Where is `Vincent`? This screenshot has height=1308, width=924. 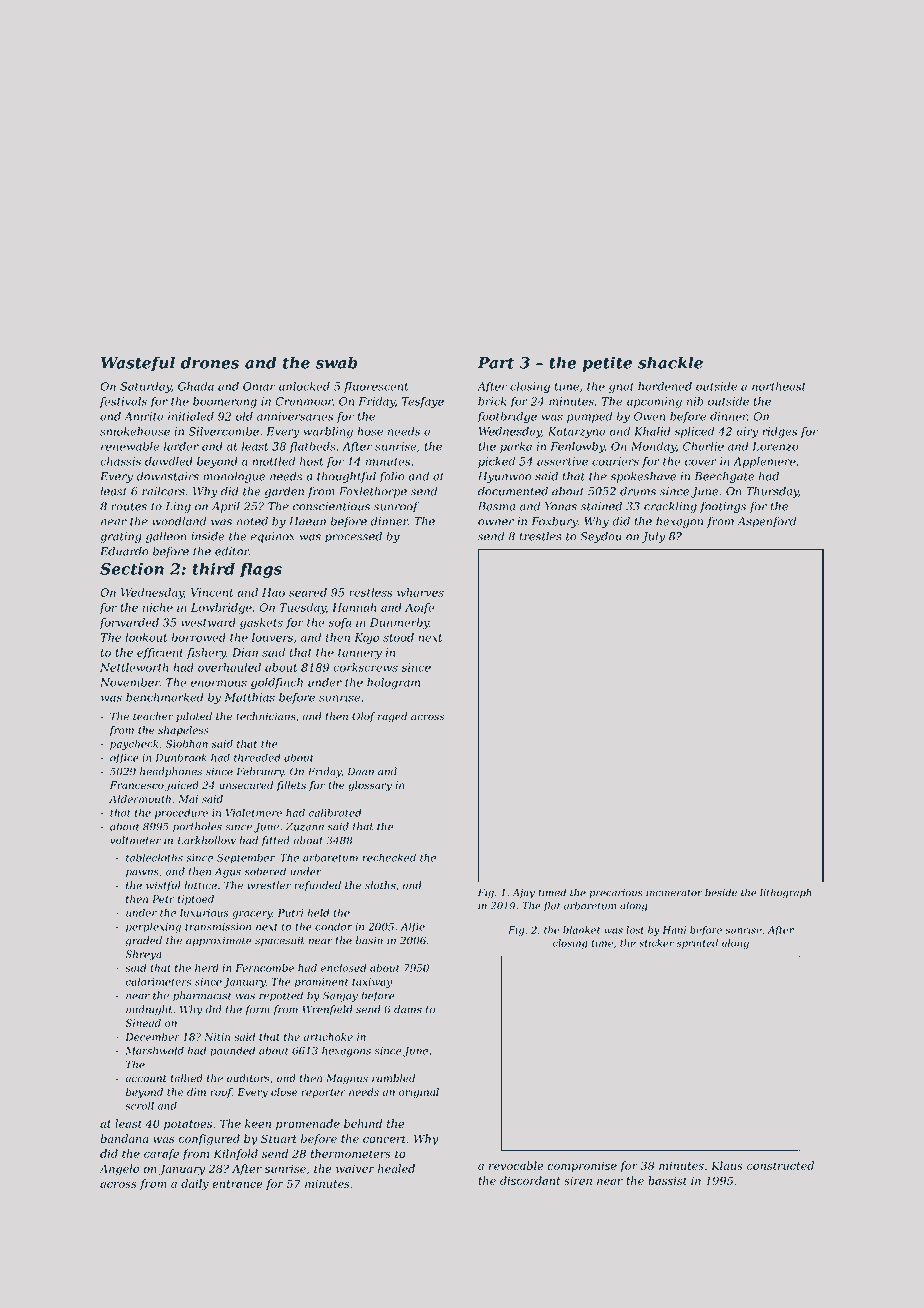
Vincent is located at coordinates (212, 592).
